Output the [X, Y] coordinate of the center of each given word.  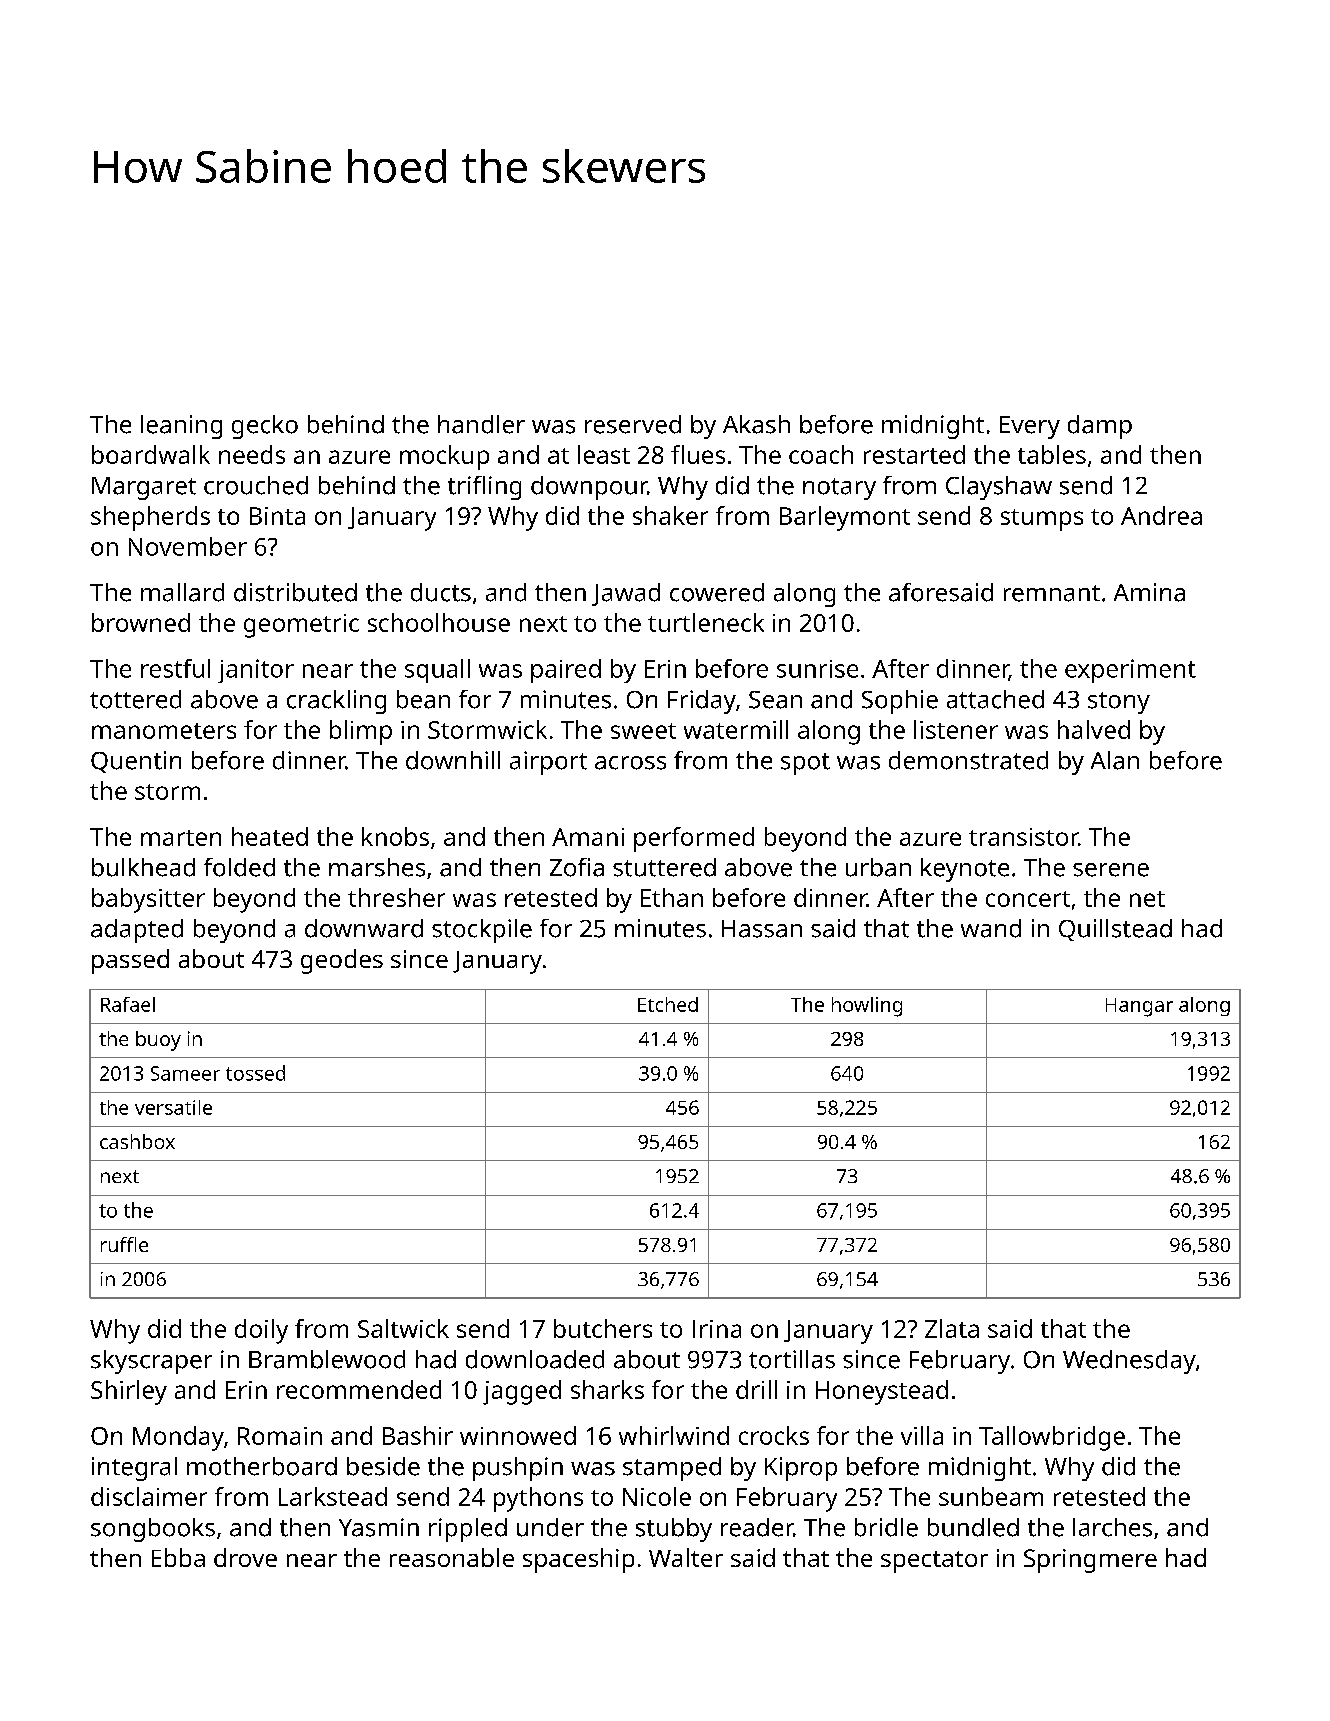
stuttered [664, 867]
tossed [255, 1073]
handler [481, 424]
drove [245, 1557]
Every [1030, 427]
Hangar [1139, 1007]
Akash [756, 424]
